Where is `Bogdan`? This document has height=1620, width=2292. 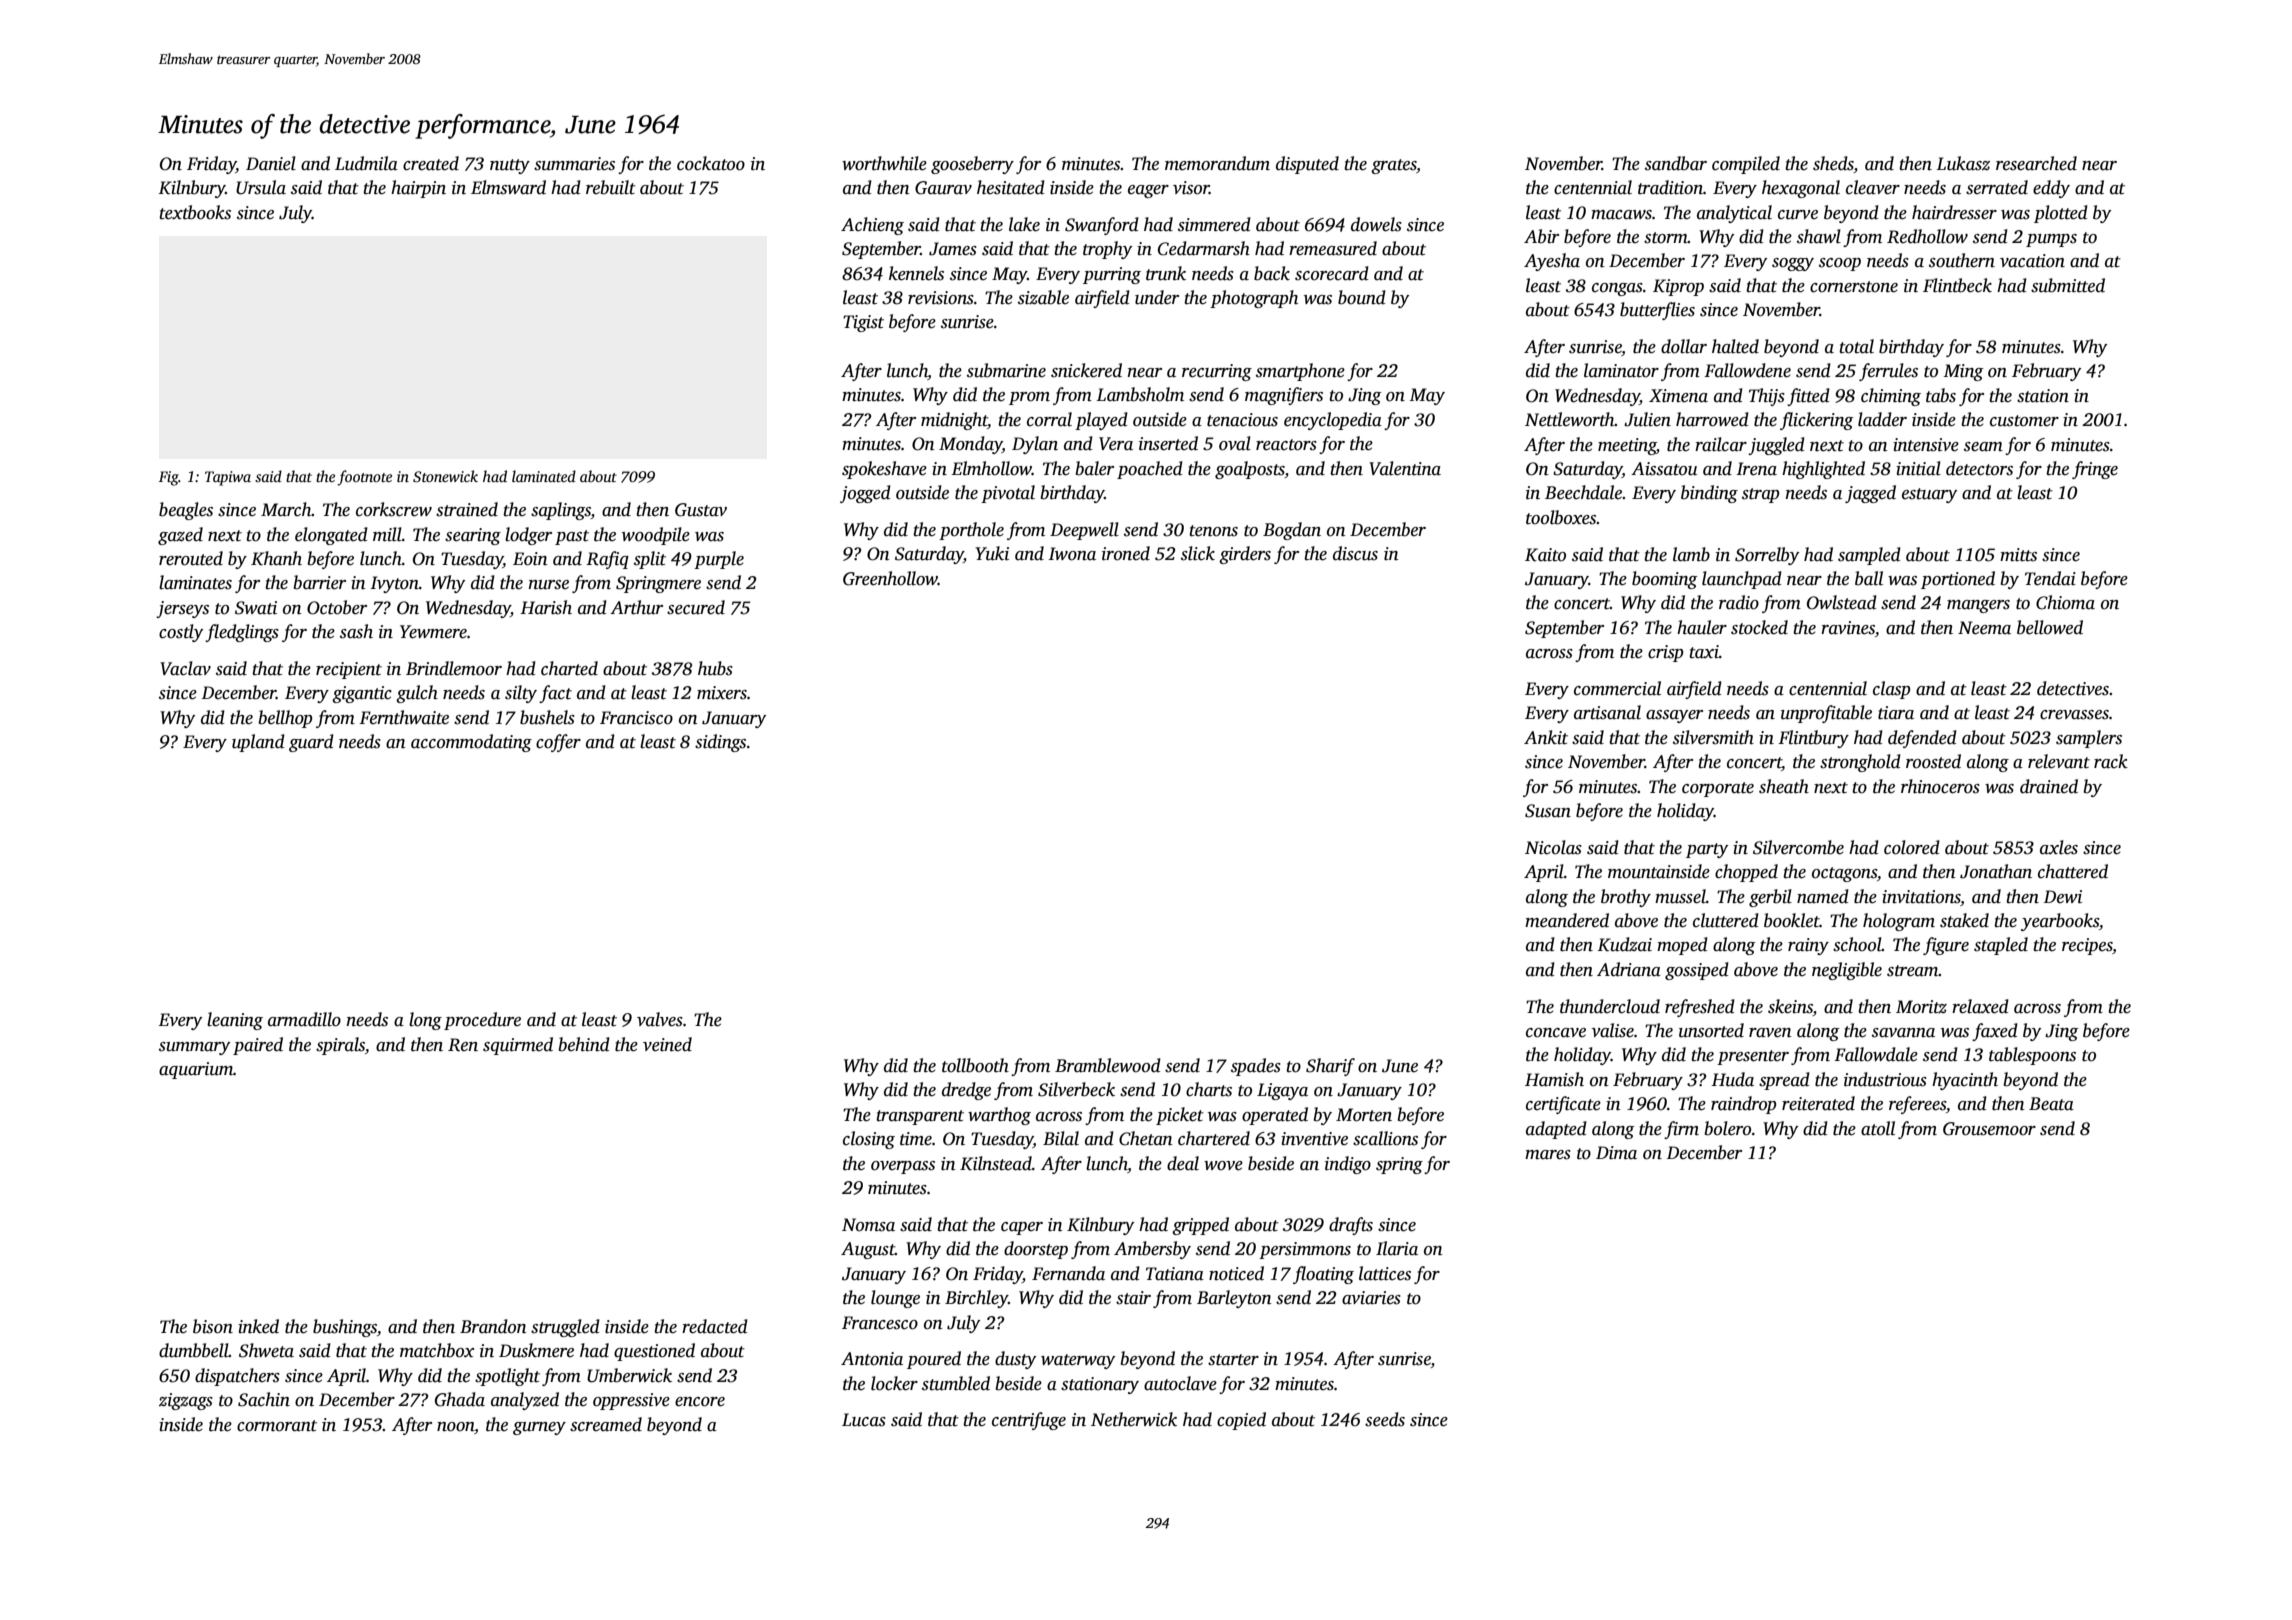 Bogdan is located at coordinates (1292, 531).
